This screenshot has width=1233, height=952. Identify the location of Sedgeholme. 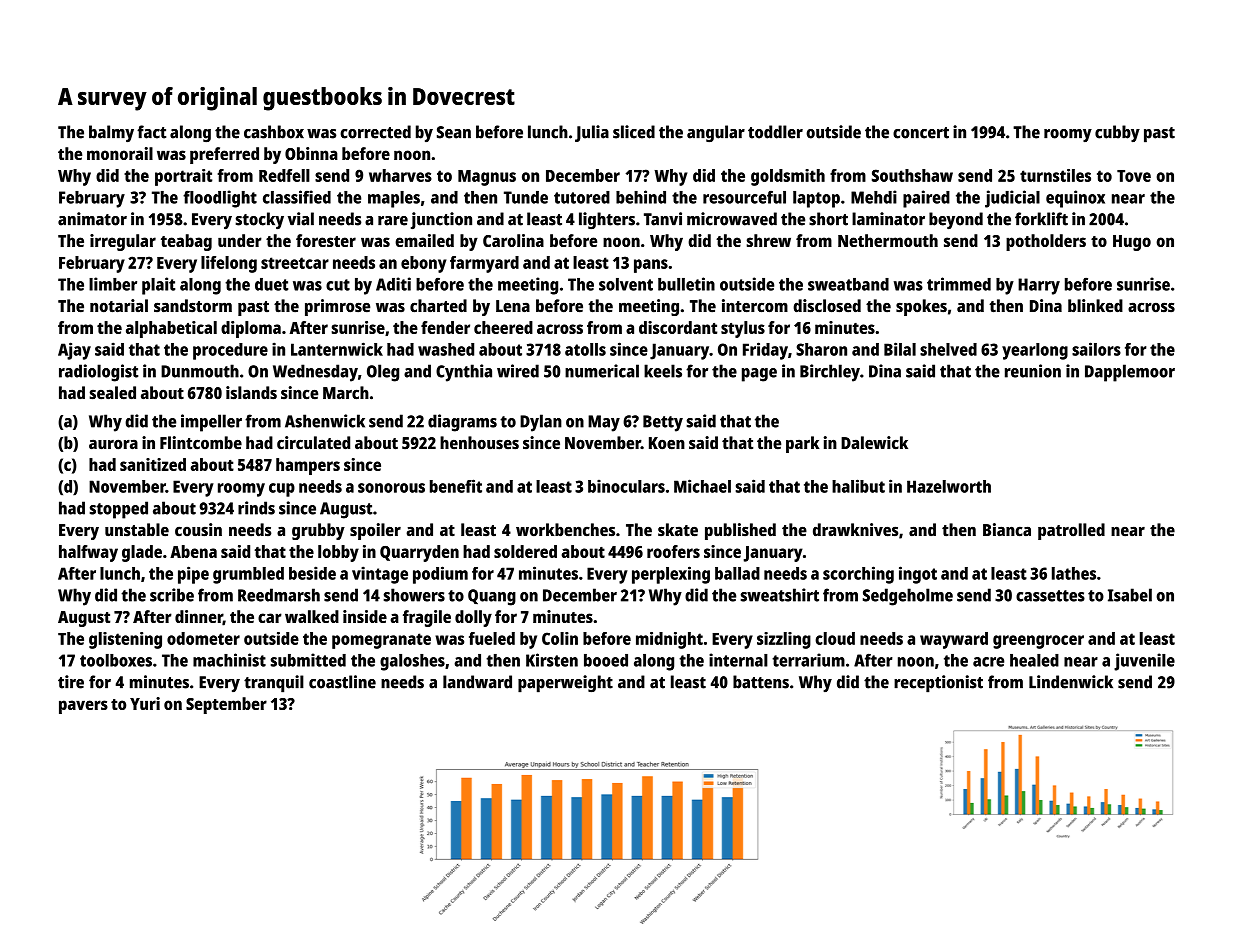
(908, 597).
